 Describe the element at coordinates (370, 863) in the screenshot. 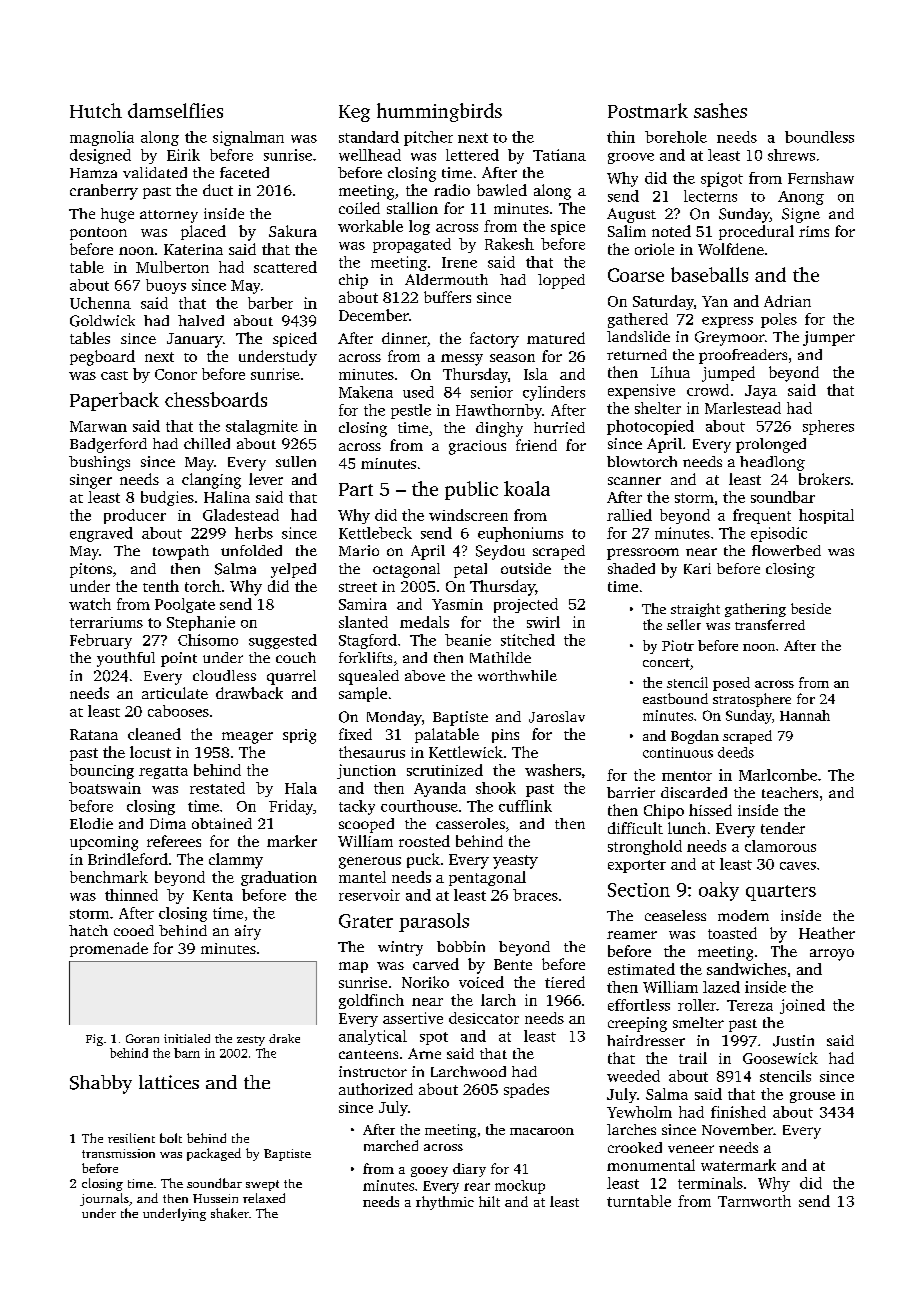

I see `generous` at that location.
